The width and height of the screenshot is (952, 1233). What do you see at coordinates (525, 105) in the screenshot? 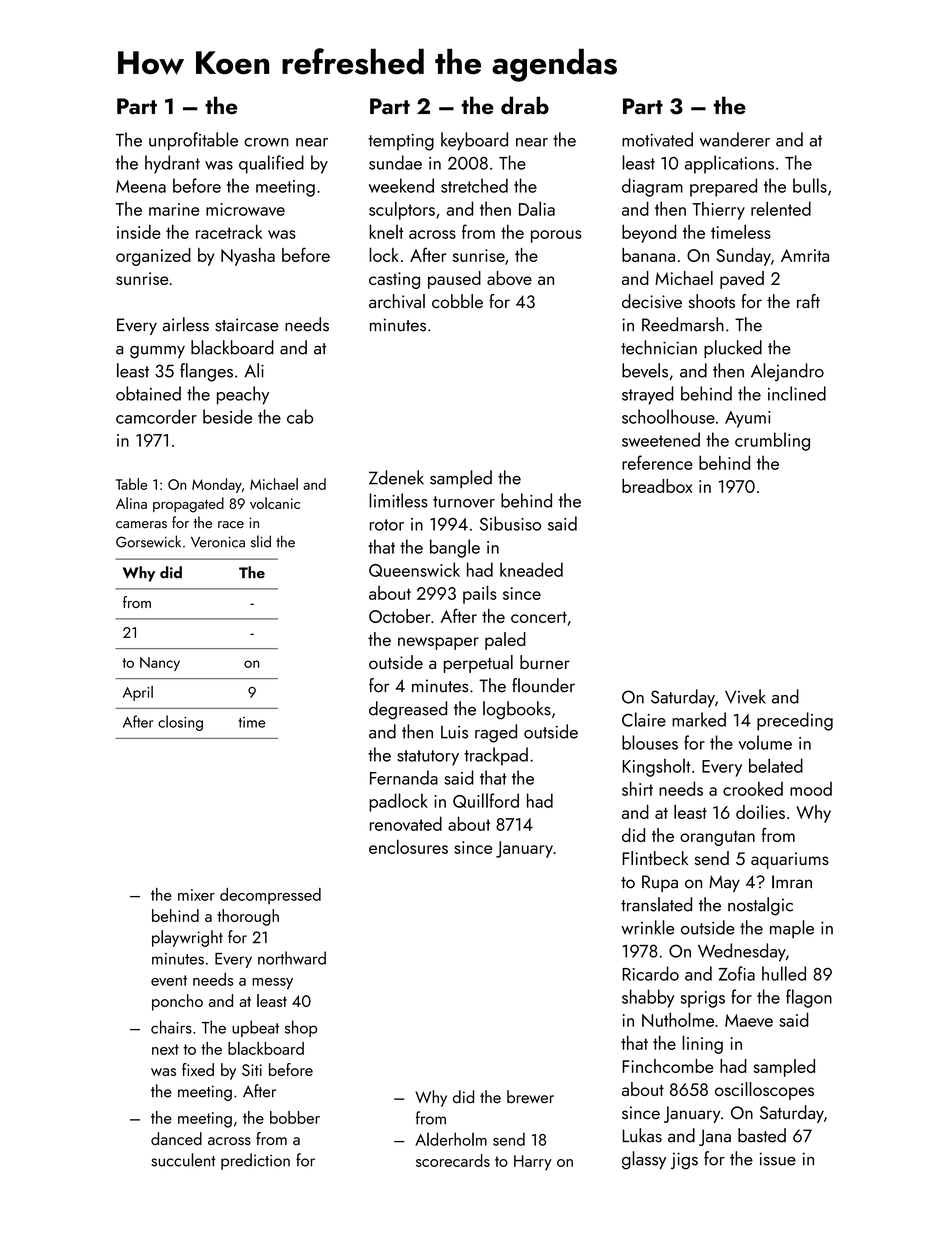
I see `drab` at bounding box center [525, 105].
